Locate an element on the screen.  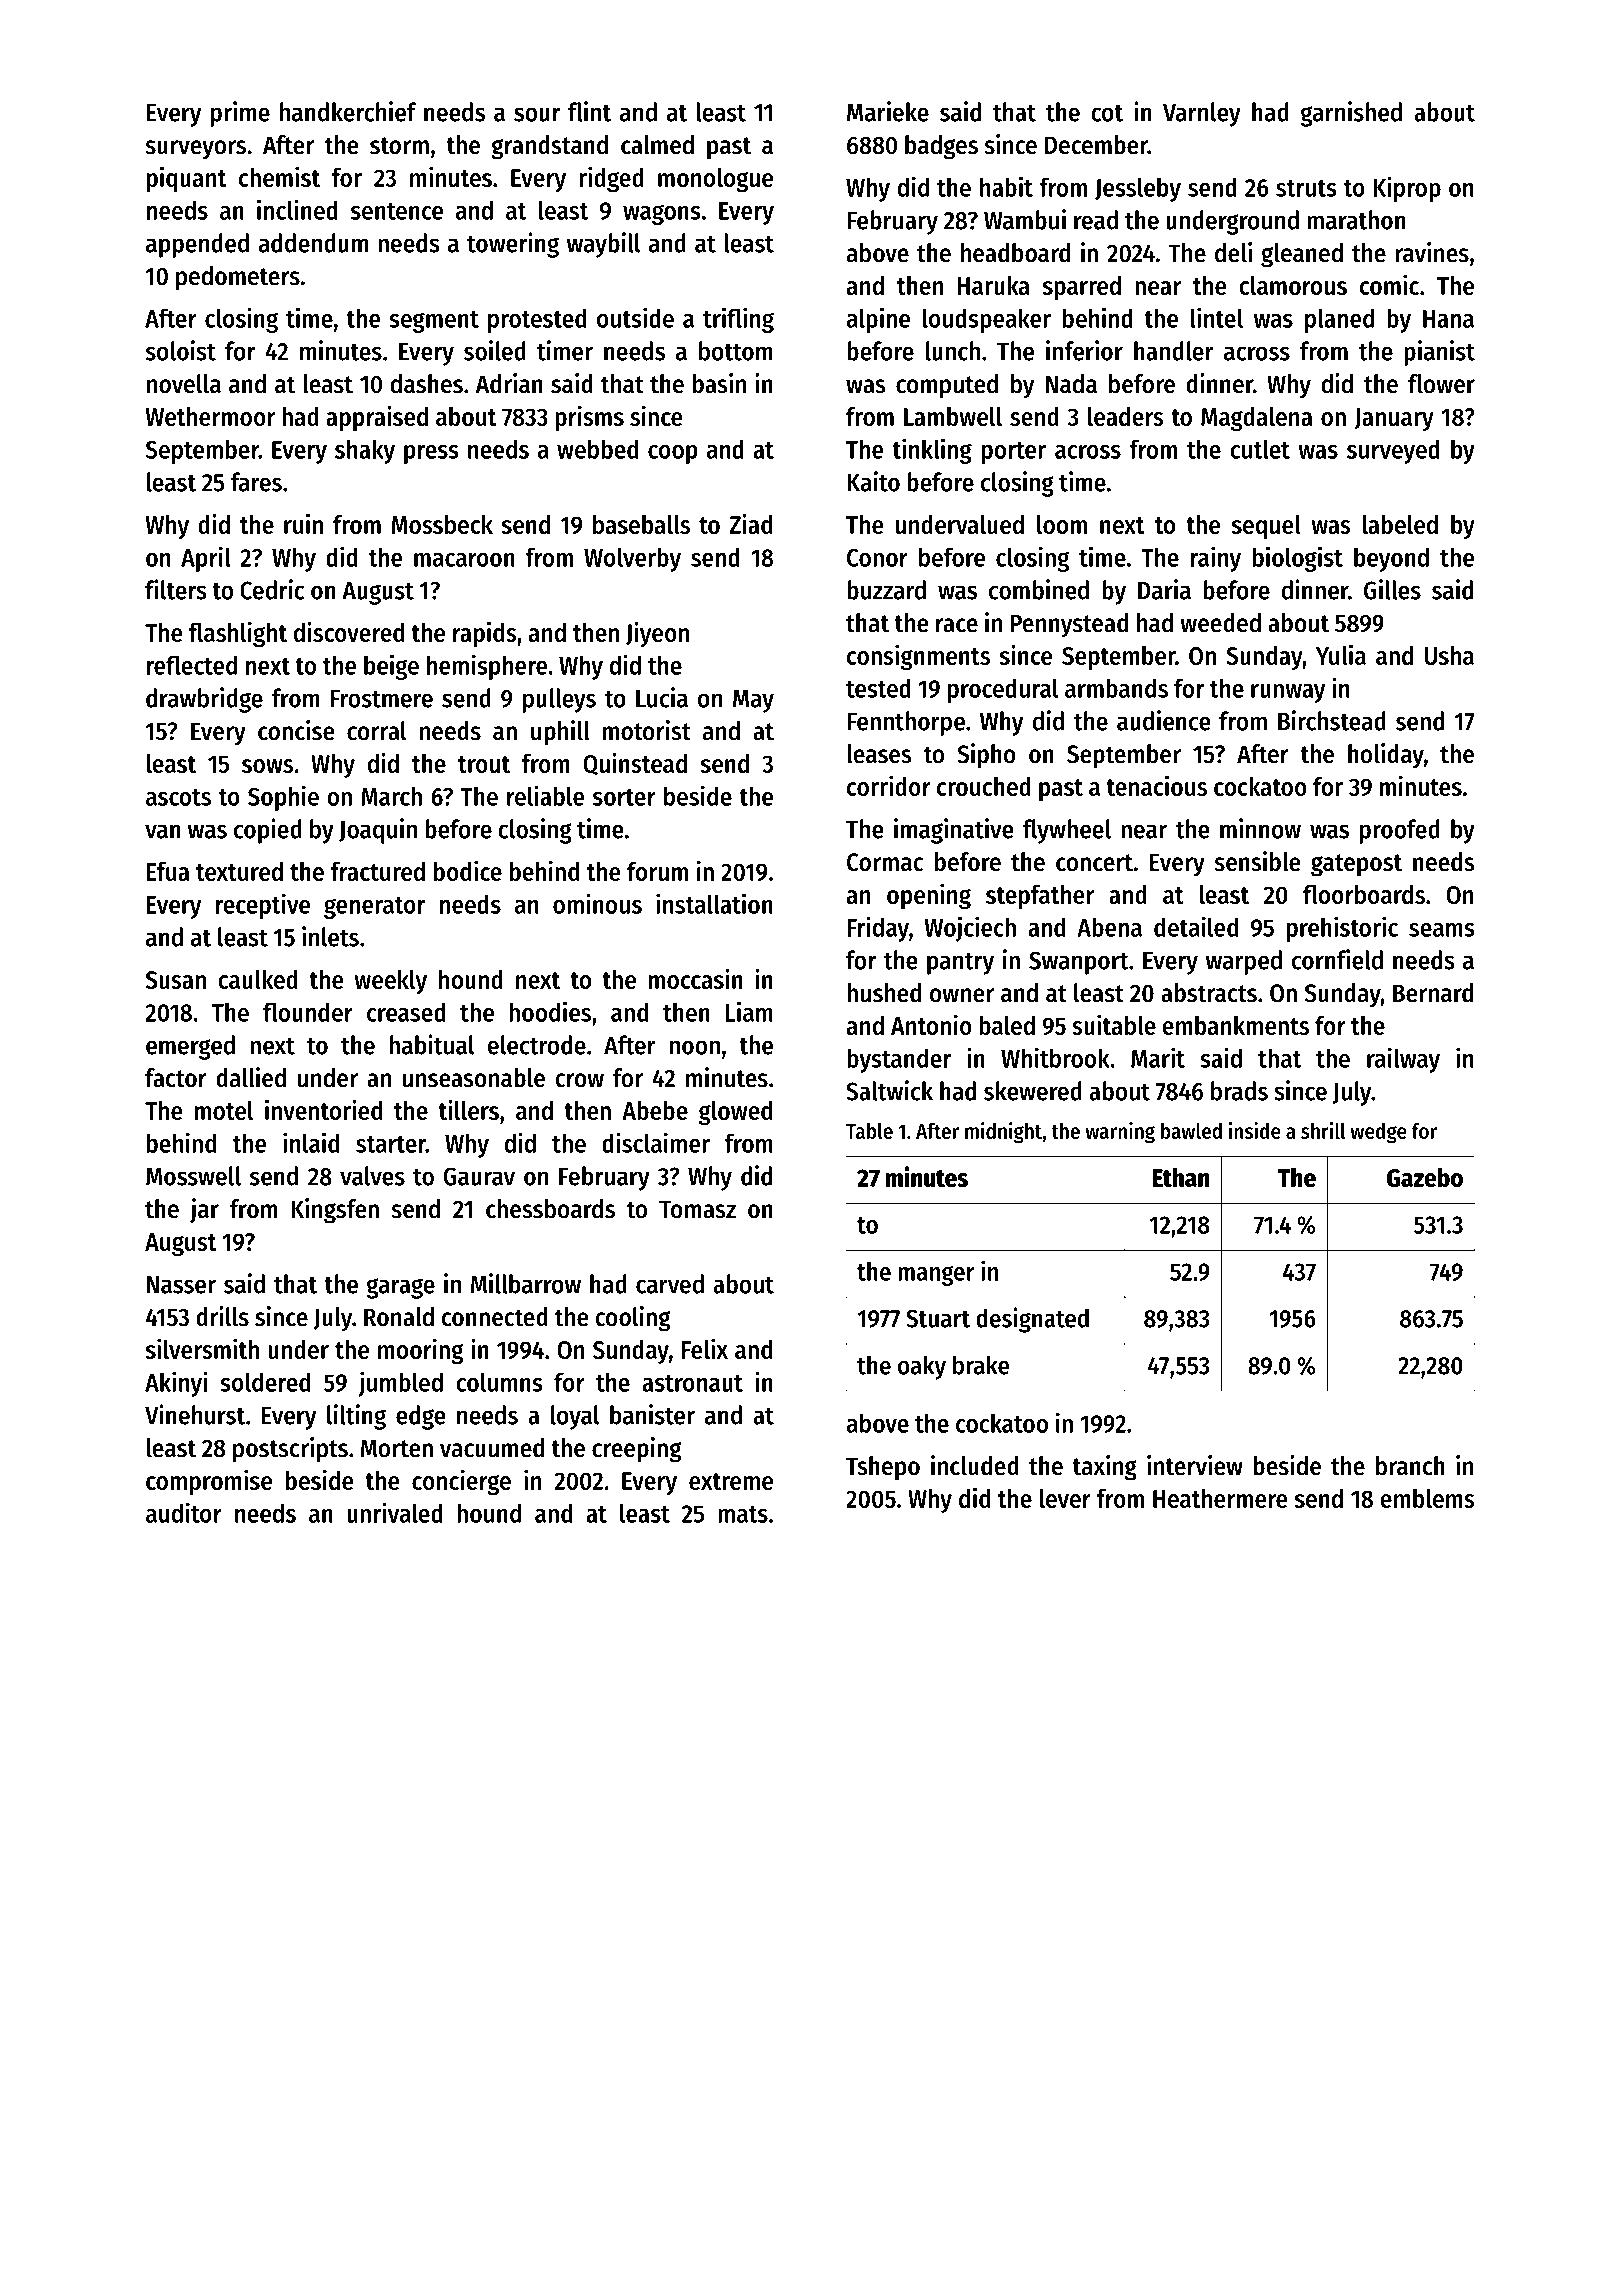
discovered is located at coordinates (349, 632).
